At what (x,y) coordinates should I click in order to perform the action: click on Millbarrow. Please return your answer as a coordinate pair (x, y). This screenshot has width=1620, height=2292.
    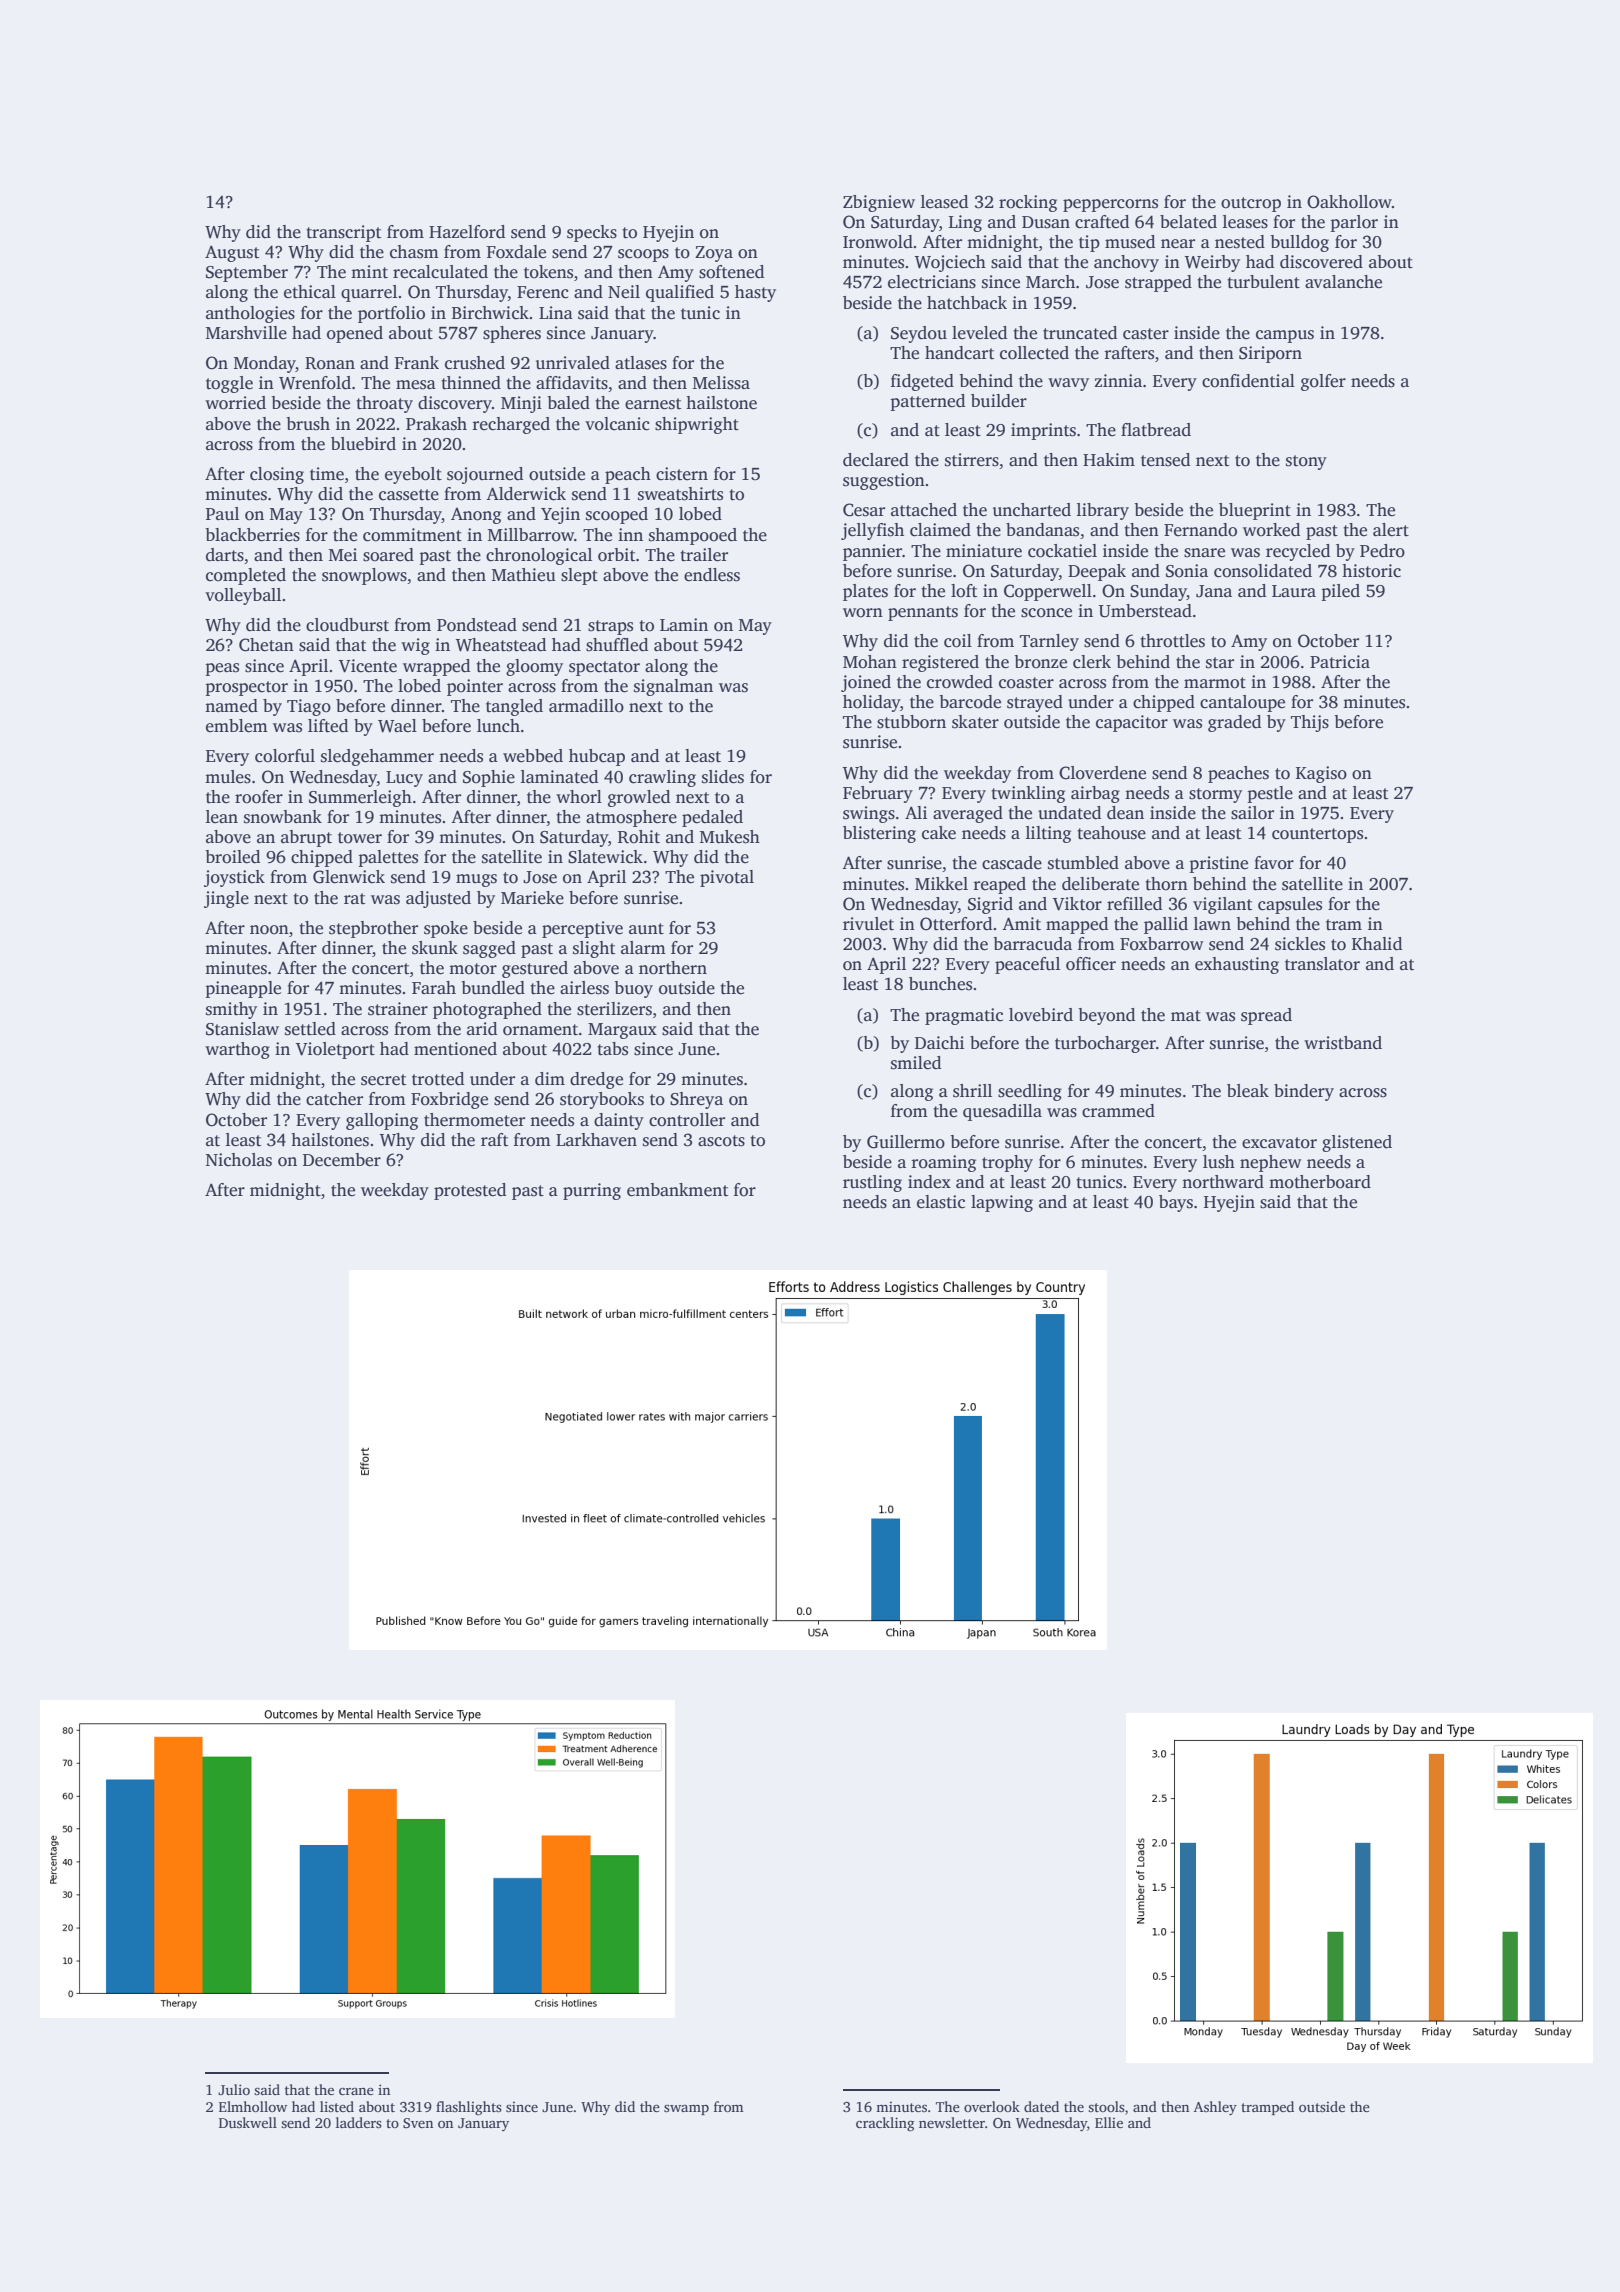
    Looking at the image, I should click on (531, 535).
